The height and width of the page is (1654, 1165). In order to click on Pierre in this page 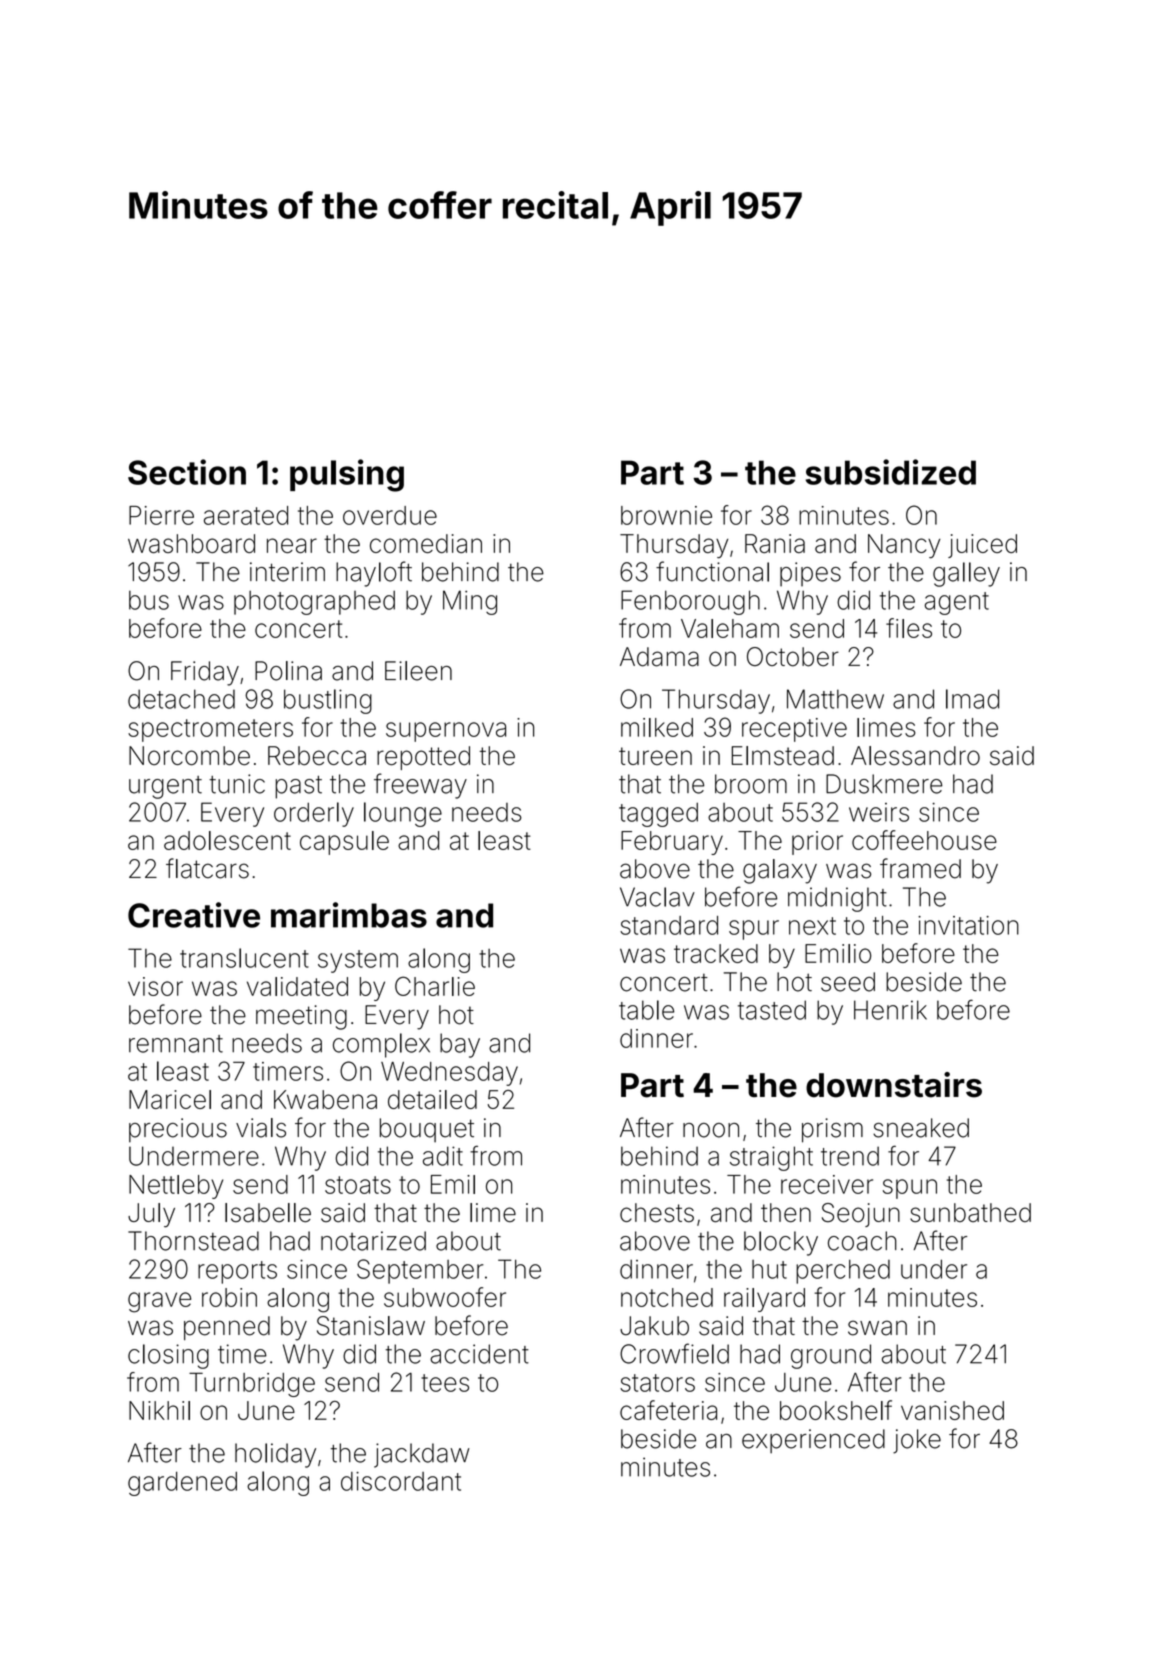, I will do `click(161, 515)`.
